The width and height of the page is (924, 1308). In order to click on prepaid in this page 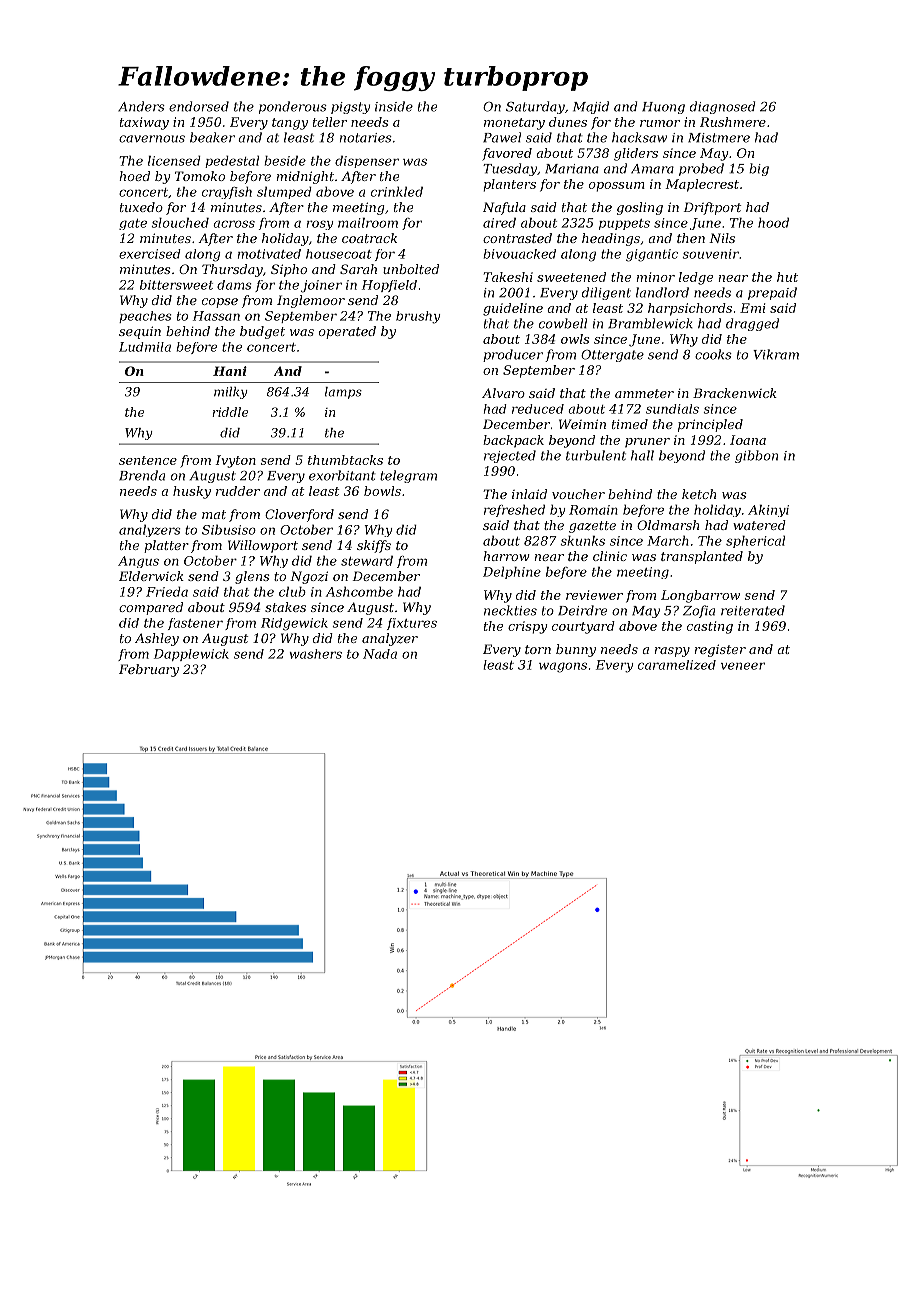, I will do `click(772, 293)`.
